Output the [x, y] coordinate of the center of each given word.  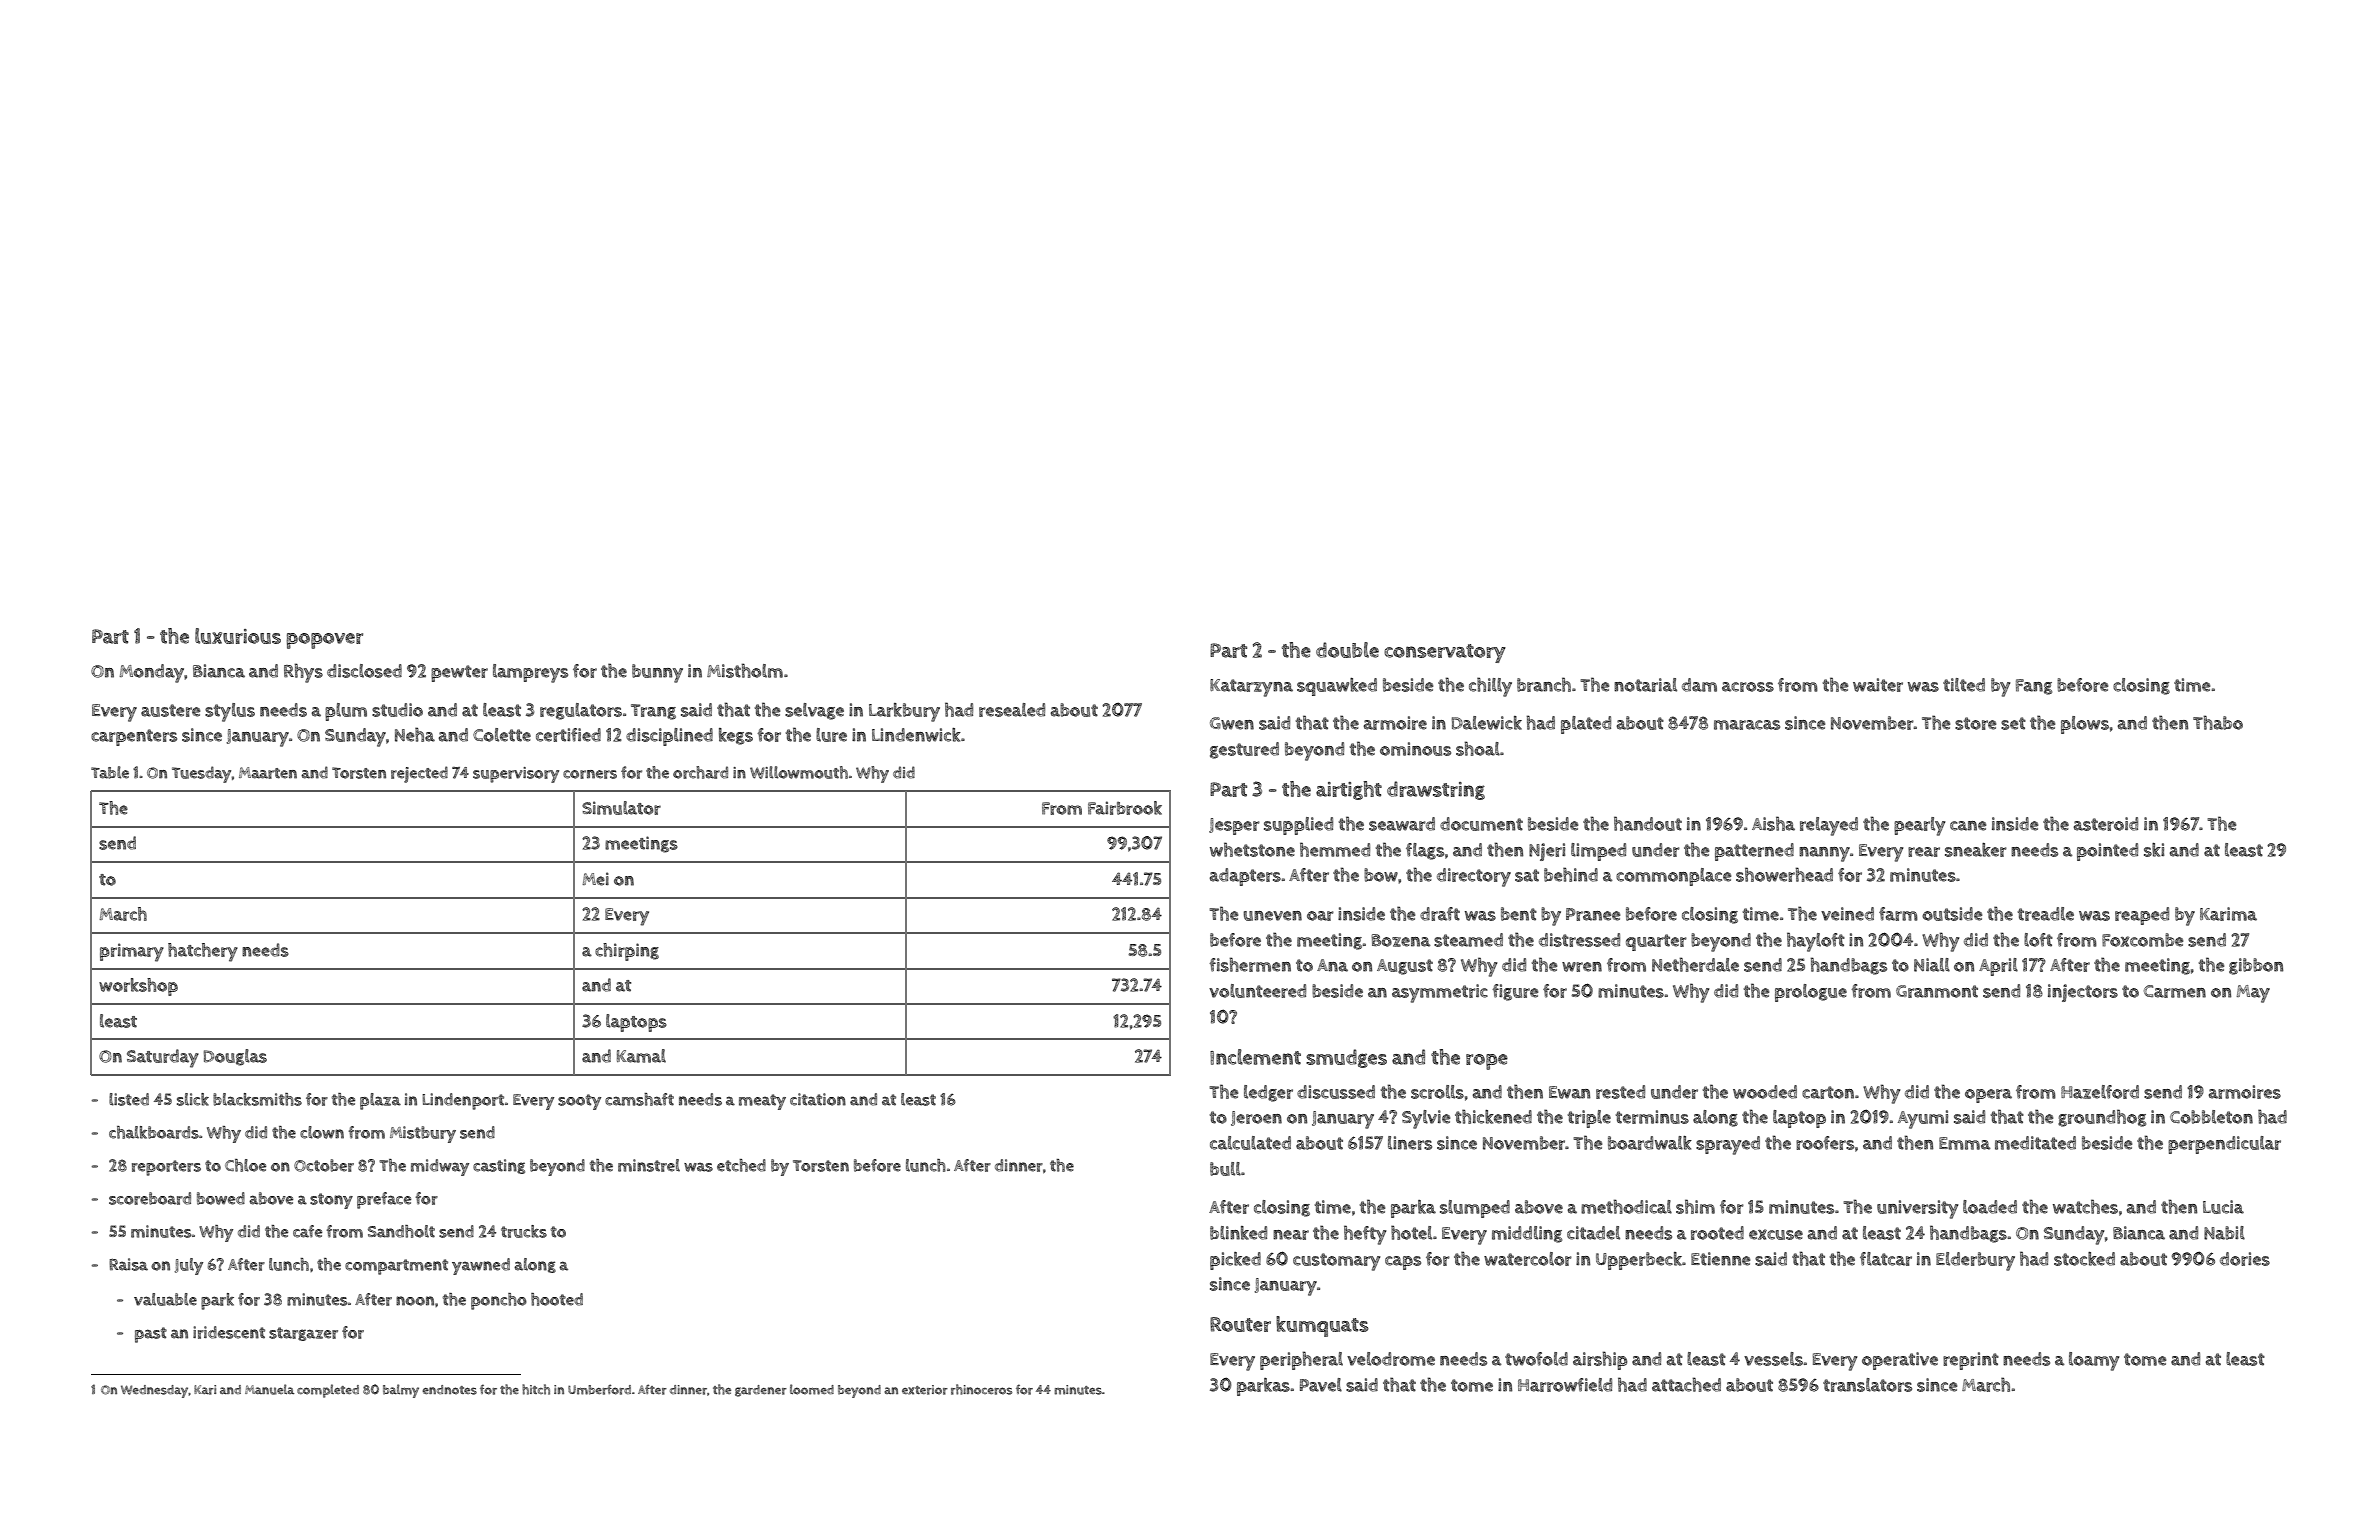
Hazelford [2100, 1092]
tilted [1964, 685]
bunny [657, 673]
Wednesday [154, 1391]
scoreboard [150, 1198]
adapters [1245, 877]
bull [1225, 1169]
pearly [1919, 826]
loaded [1990, 1207]
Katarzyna [1251, 688]
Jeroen [1256, 1118]
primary [132, 952]
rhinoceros [981, 1389]
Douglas [235, 1057]
